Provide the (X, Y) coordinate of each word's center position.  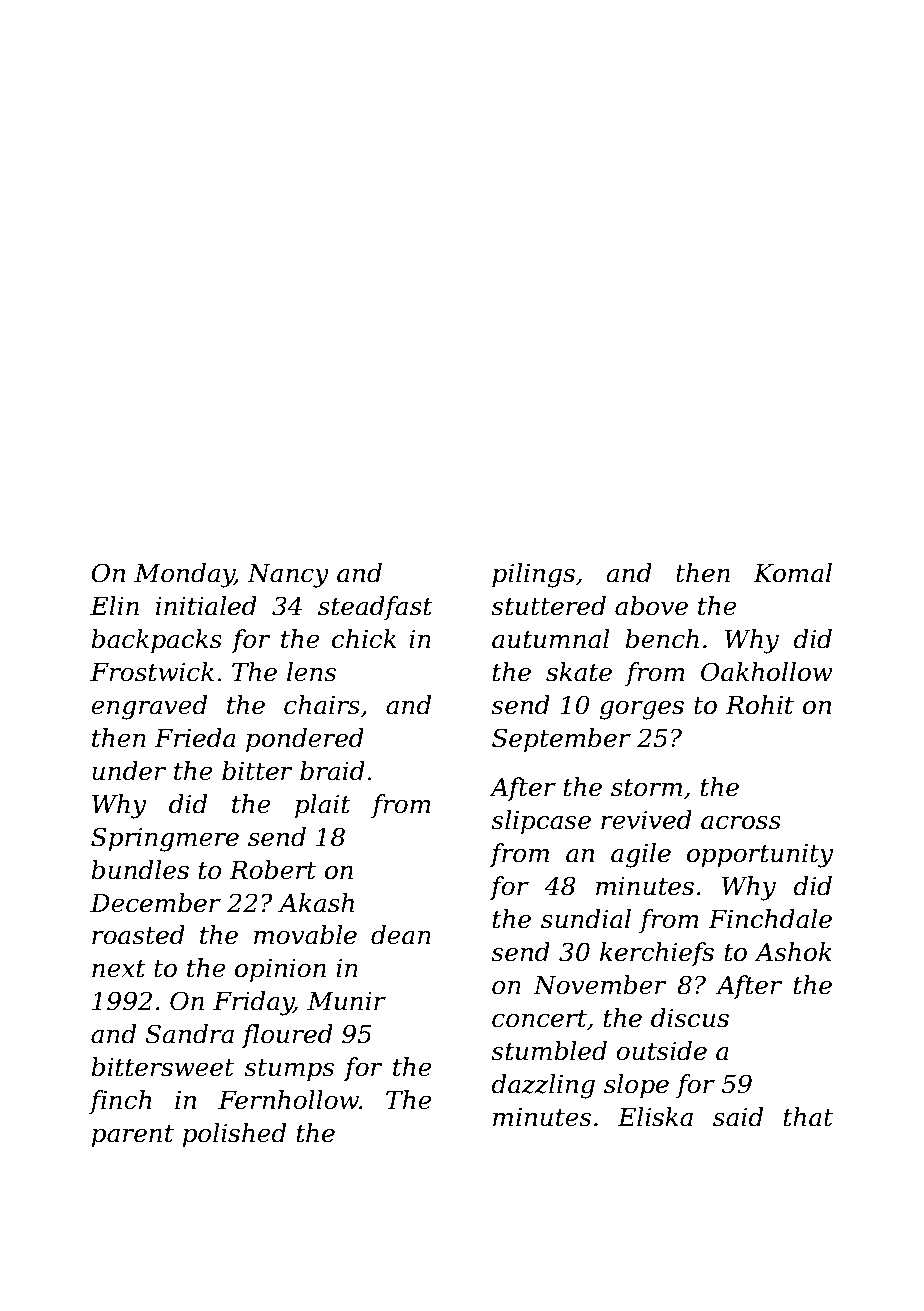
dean (401, 935)
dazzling (543, 1086)
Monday (184, 575)
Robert (272, 870)
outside (661, 1051)
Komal (792, 573)
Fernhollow (288, 1100)
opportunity (760, 856)
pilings (533, 575)
